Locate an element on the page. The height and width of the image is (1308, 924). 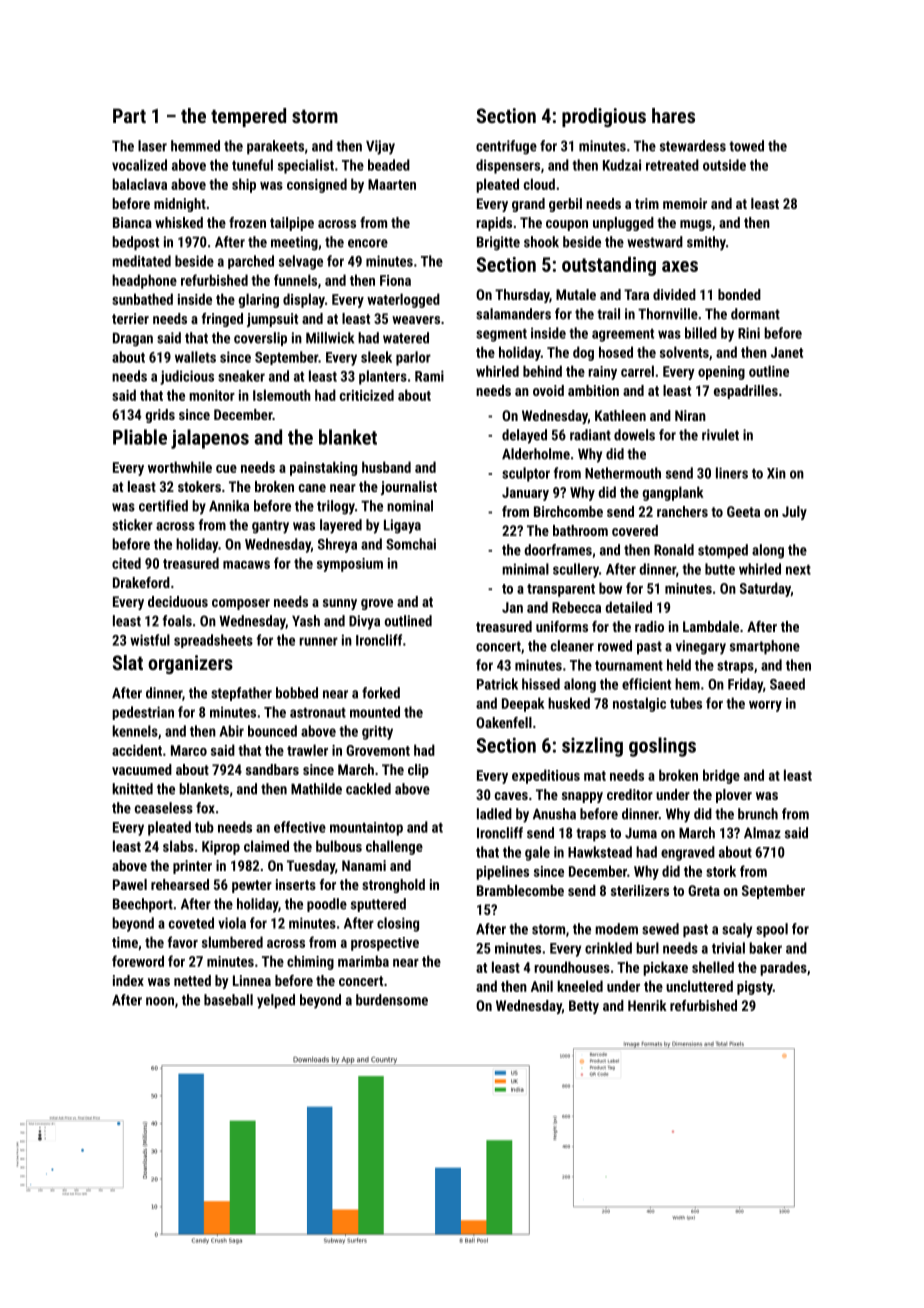
smartphone is located at coordinates (765, 647).
